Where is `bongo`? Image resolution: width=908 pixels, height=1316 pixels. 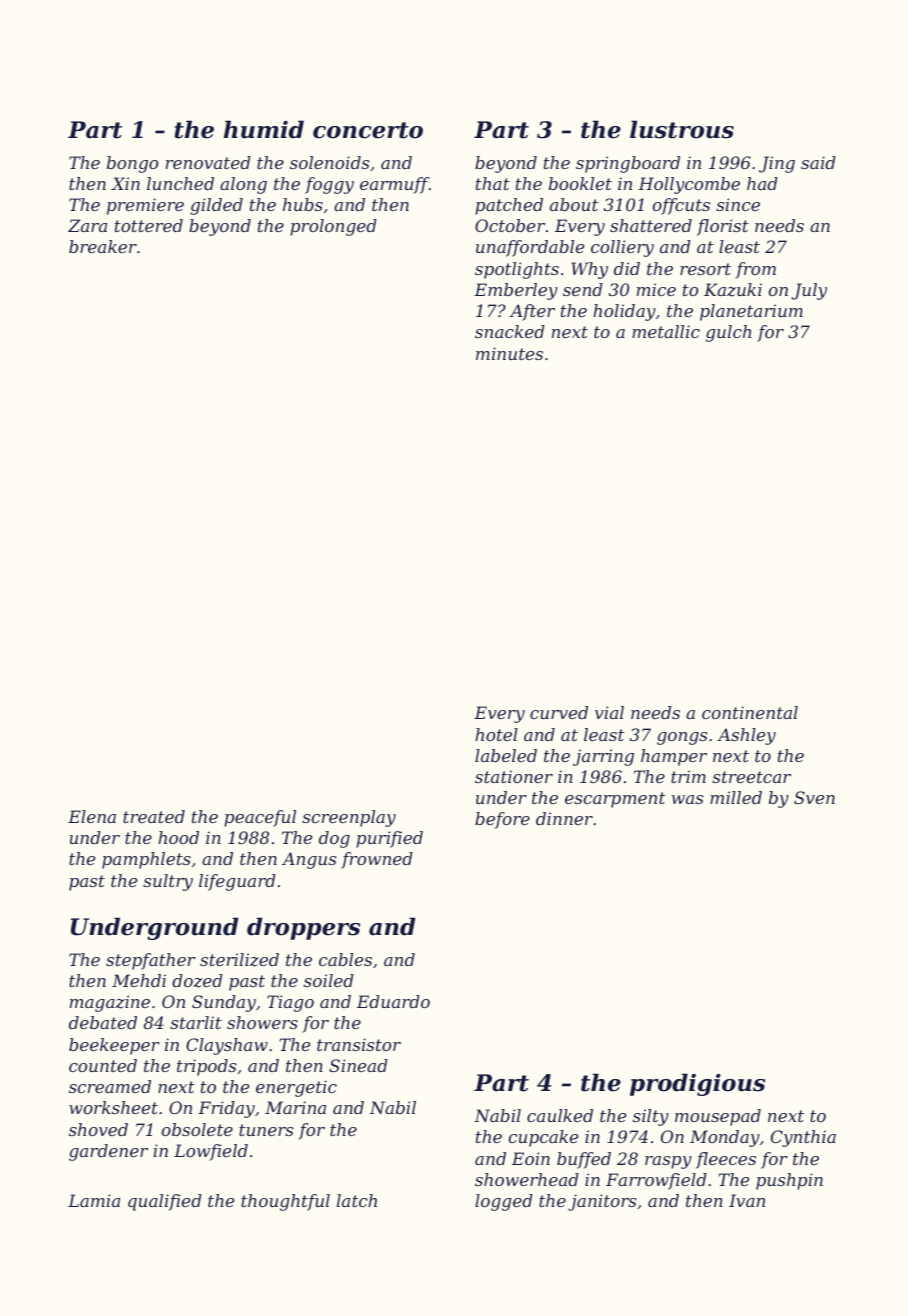
bongo is located at coordinates (132, 164).
